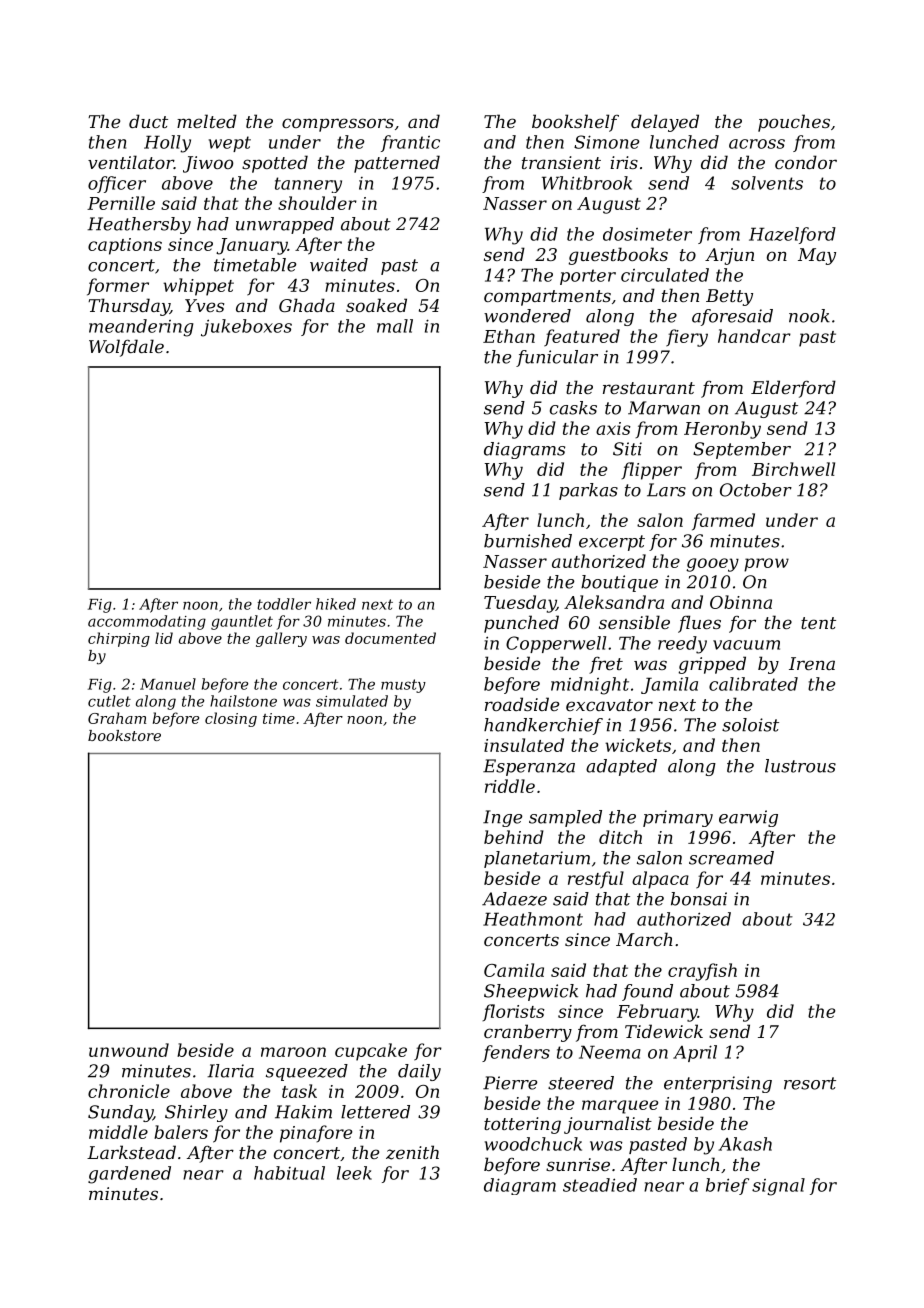 The width and height of the image is (924, 1308). Describe the element at coordinates (118, 1132) in the image. I see `middle` at that location.
